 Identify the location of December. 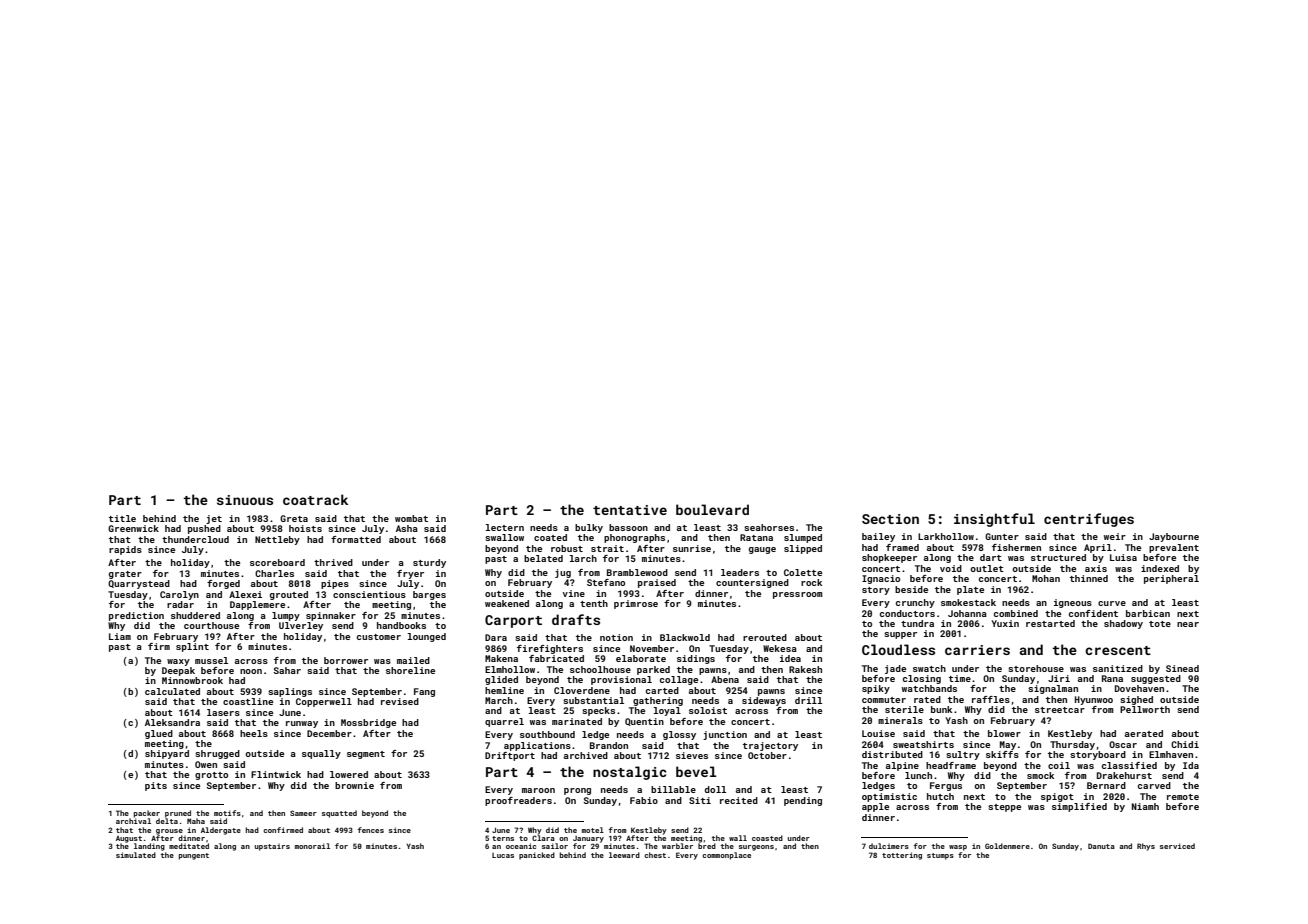
(329, 733).
